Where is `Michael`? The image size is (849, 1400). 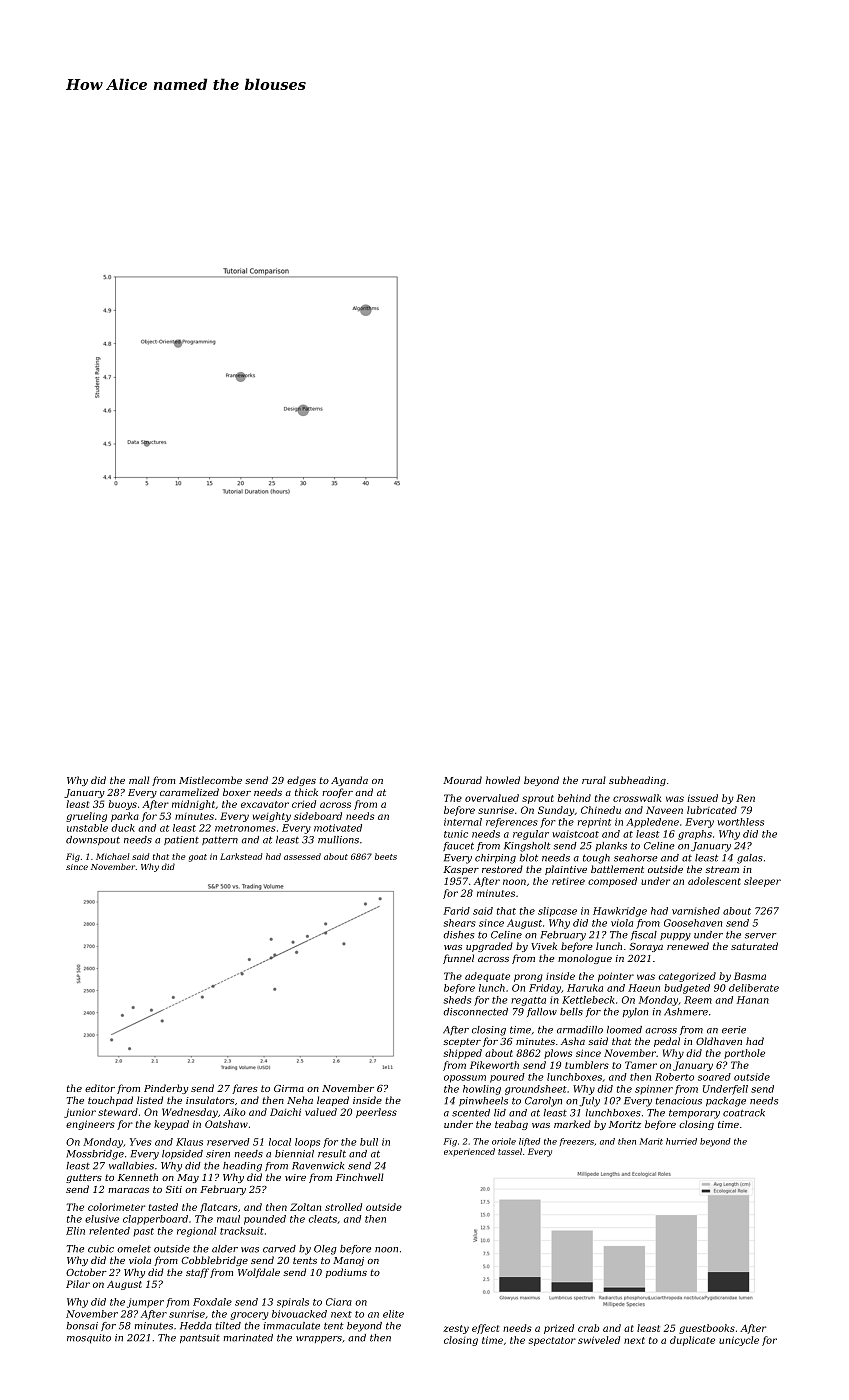 Michael is located at coordinates (112, 856).
